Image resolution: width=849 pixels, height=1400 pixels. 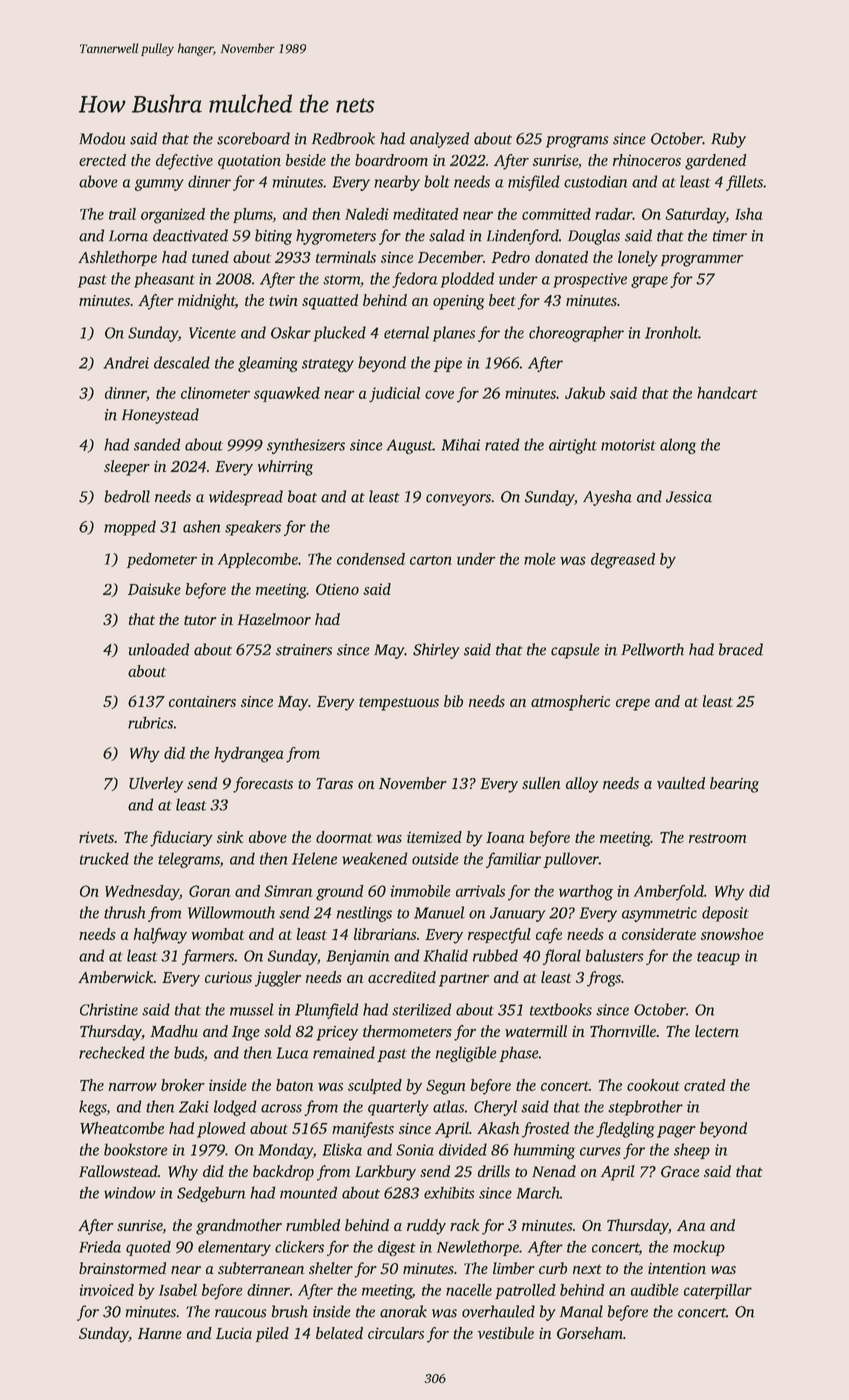 I want to click on vestibule, so click(x=506, y=1333).
